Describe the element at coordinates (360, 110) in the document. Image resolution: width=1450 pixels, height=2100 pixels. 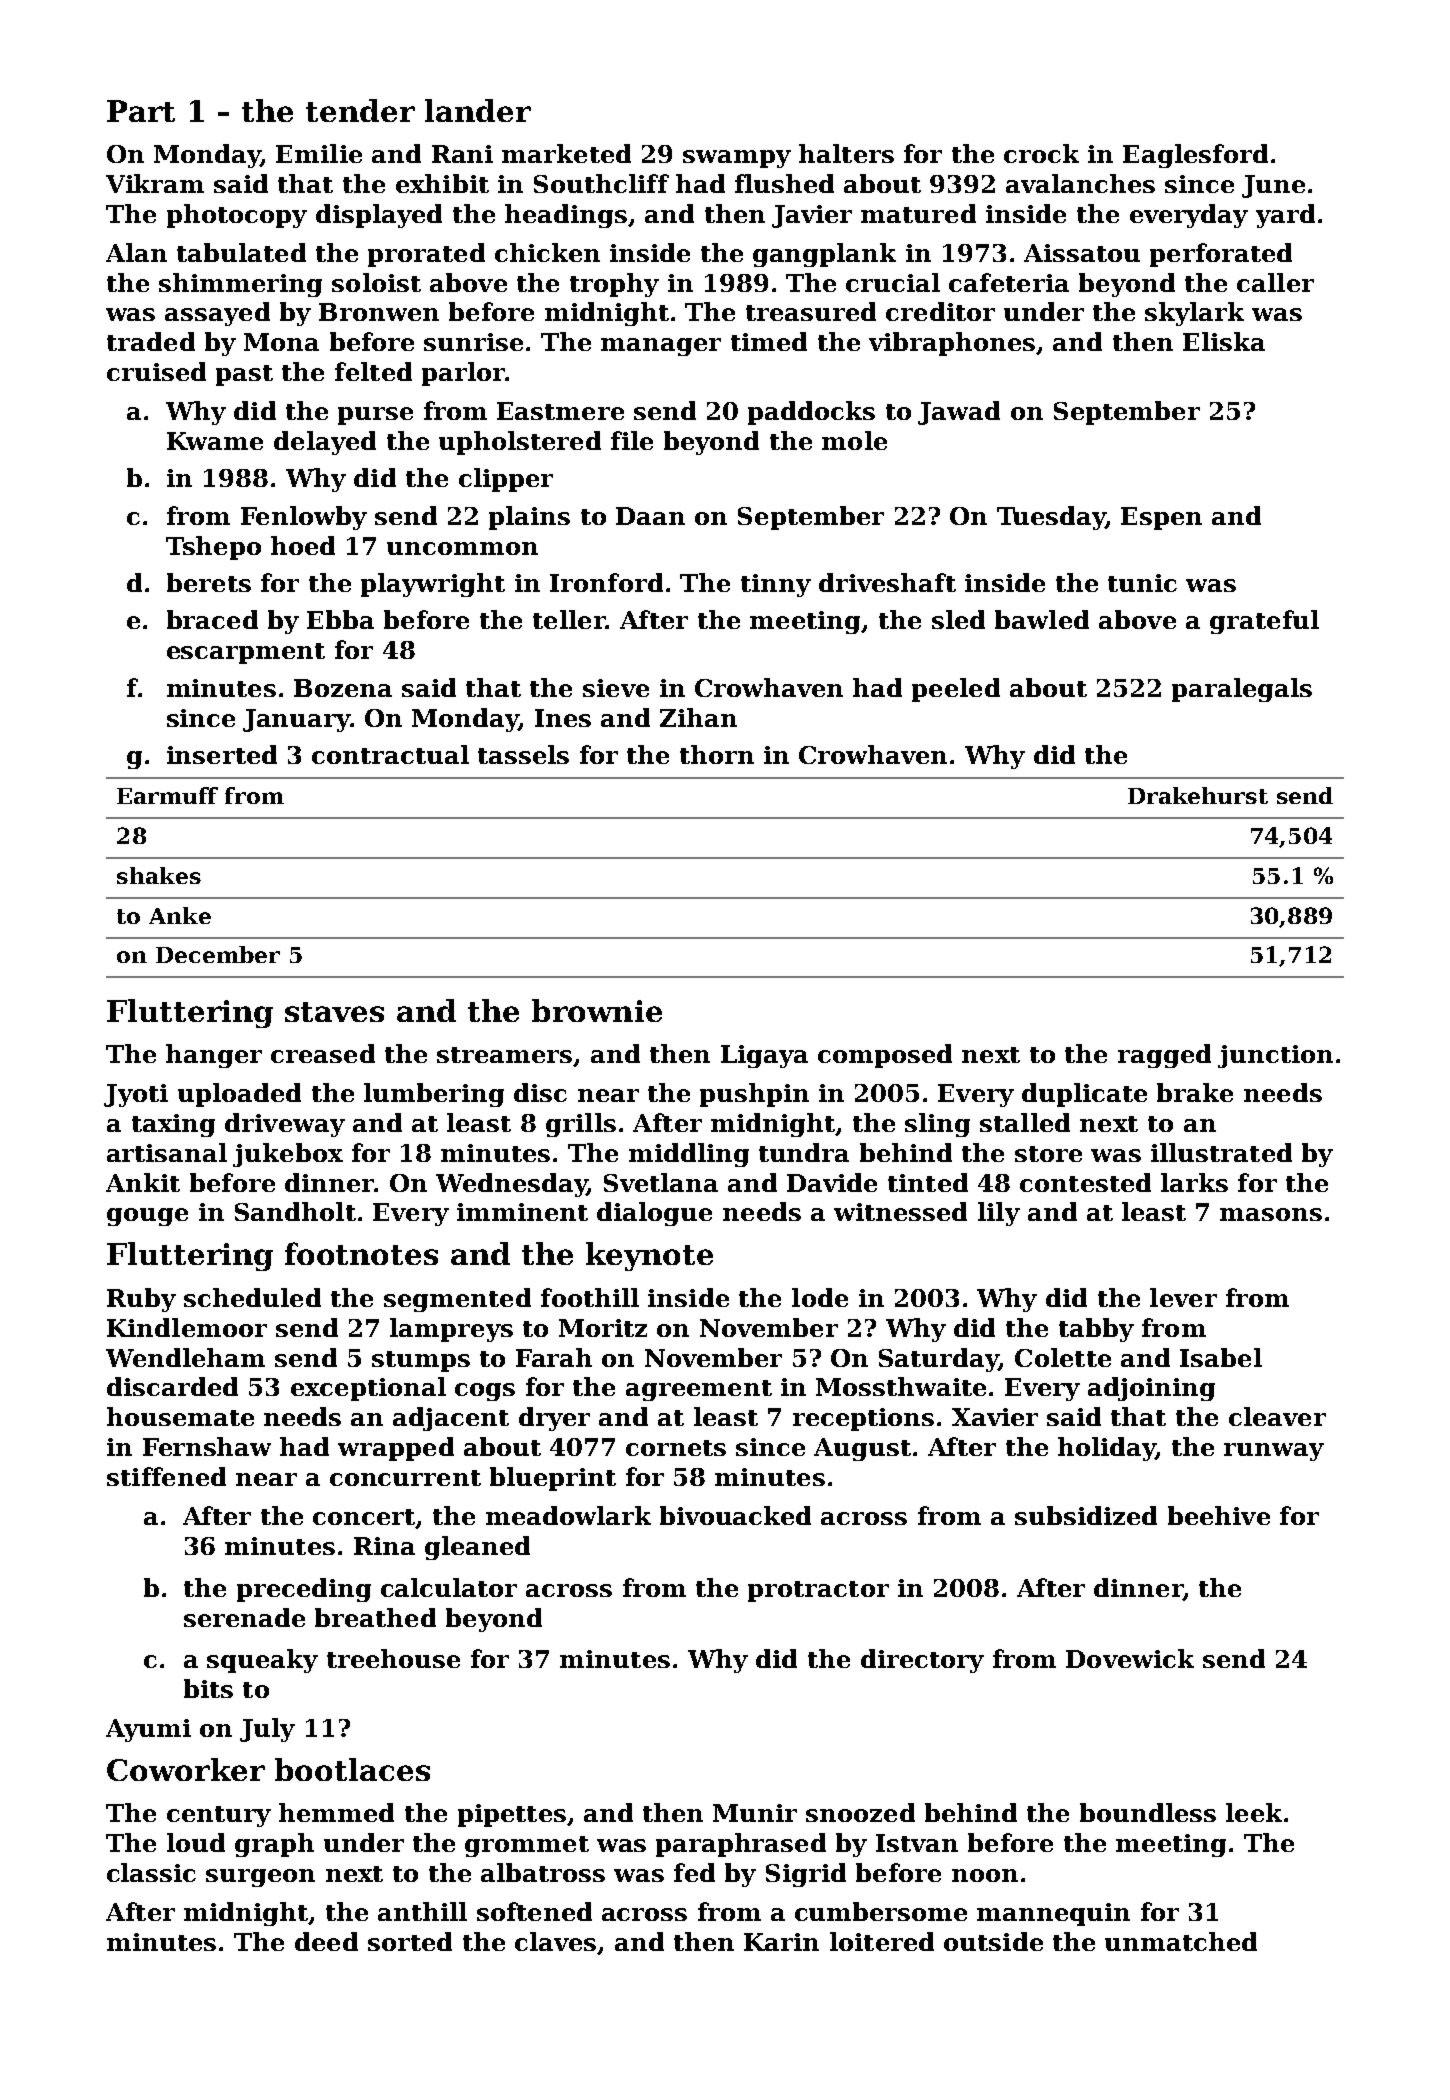
I see `tender` at that location.
